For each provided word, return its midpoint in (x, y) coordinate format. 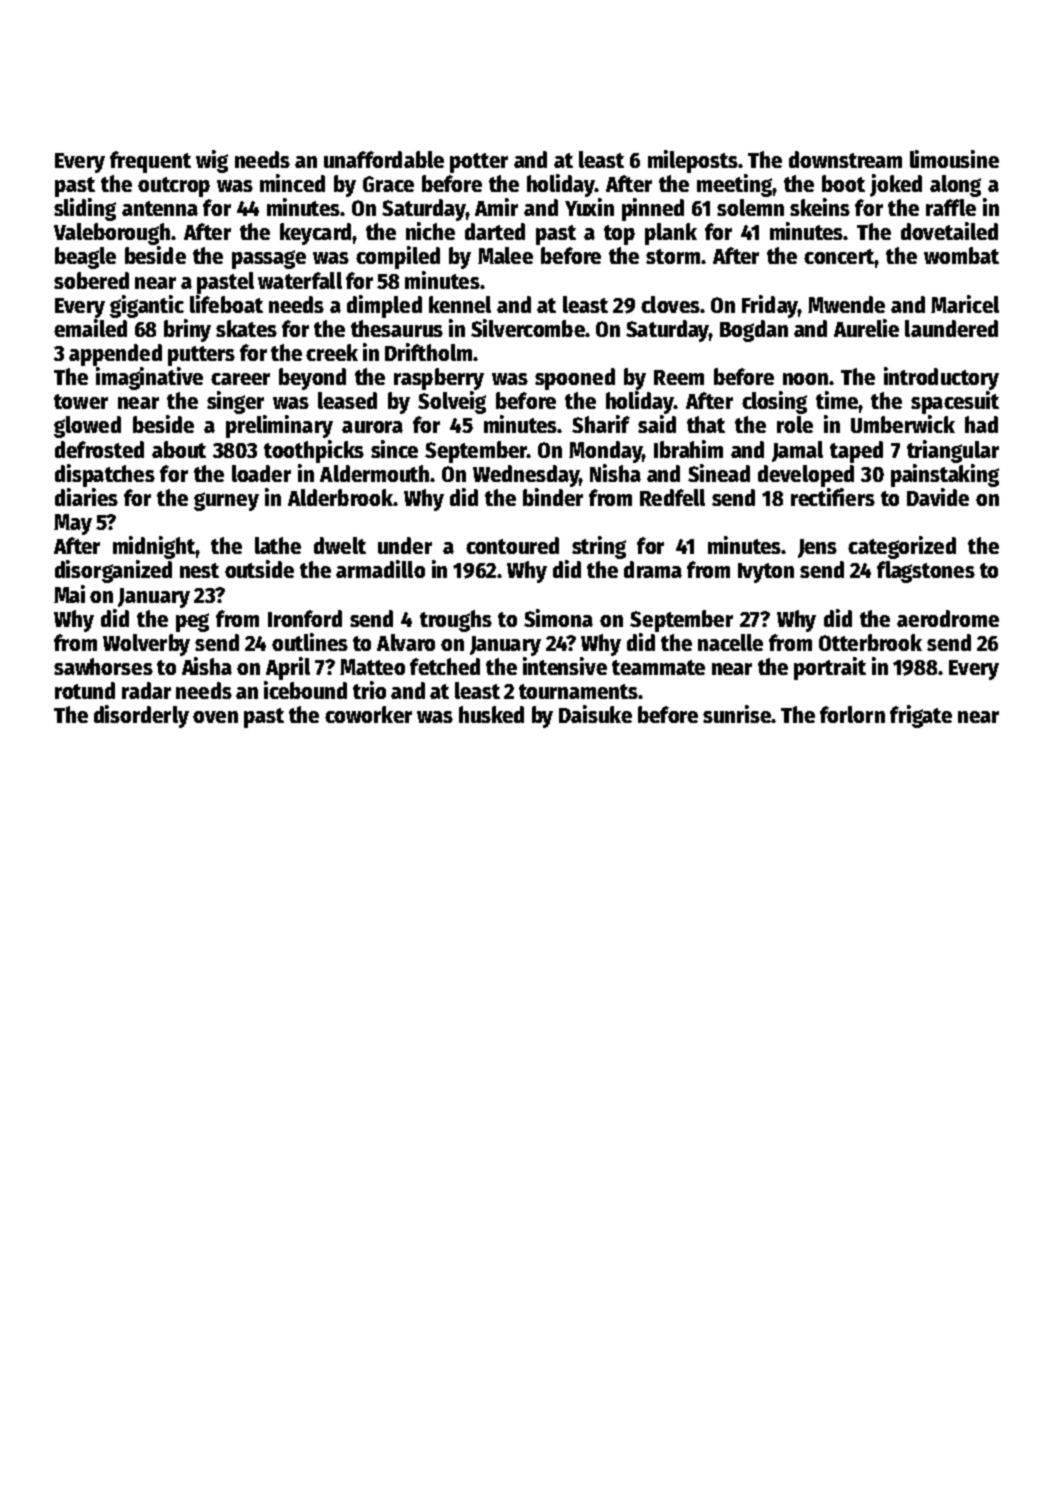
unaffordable (384, 159)
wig (212, 161)
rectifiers (833, 497)
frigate (921, 716)
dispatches (105, 475)
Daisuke (595, 714)
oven (215, 717)
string (599, 547)
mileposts (693, 161)
